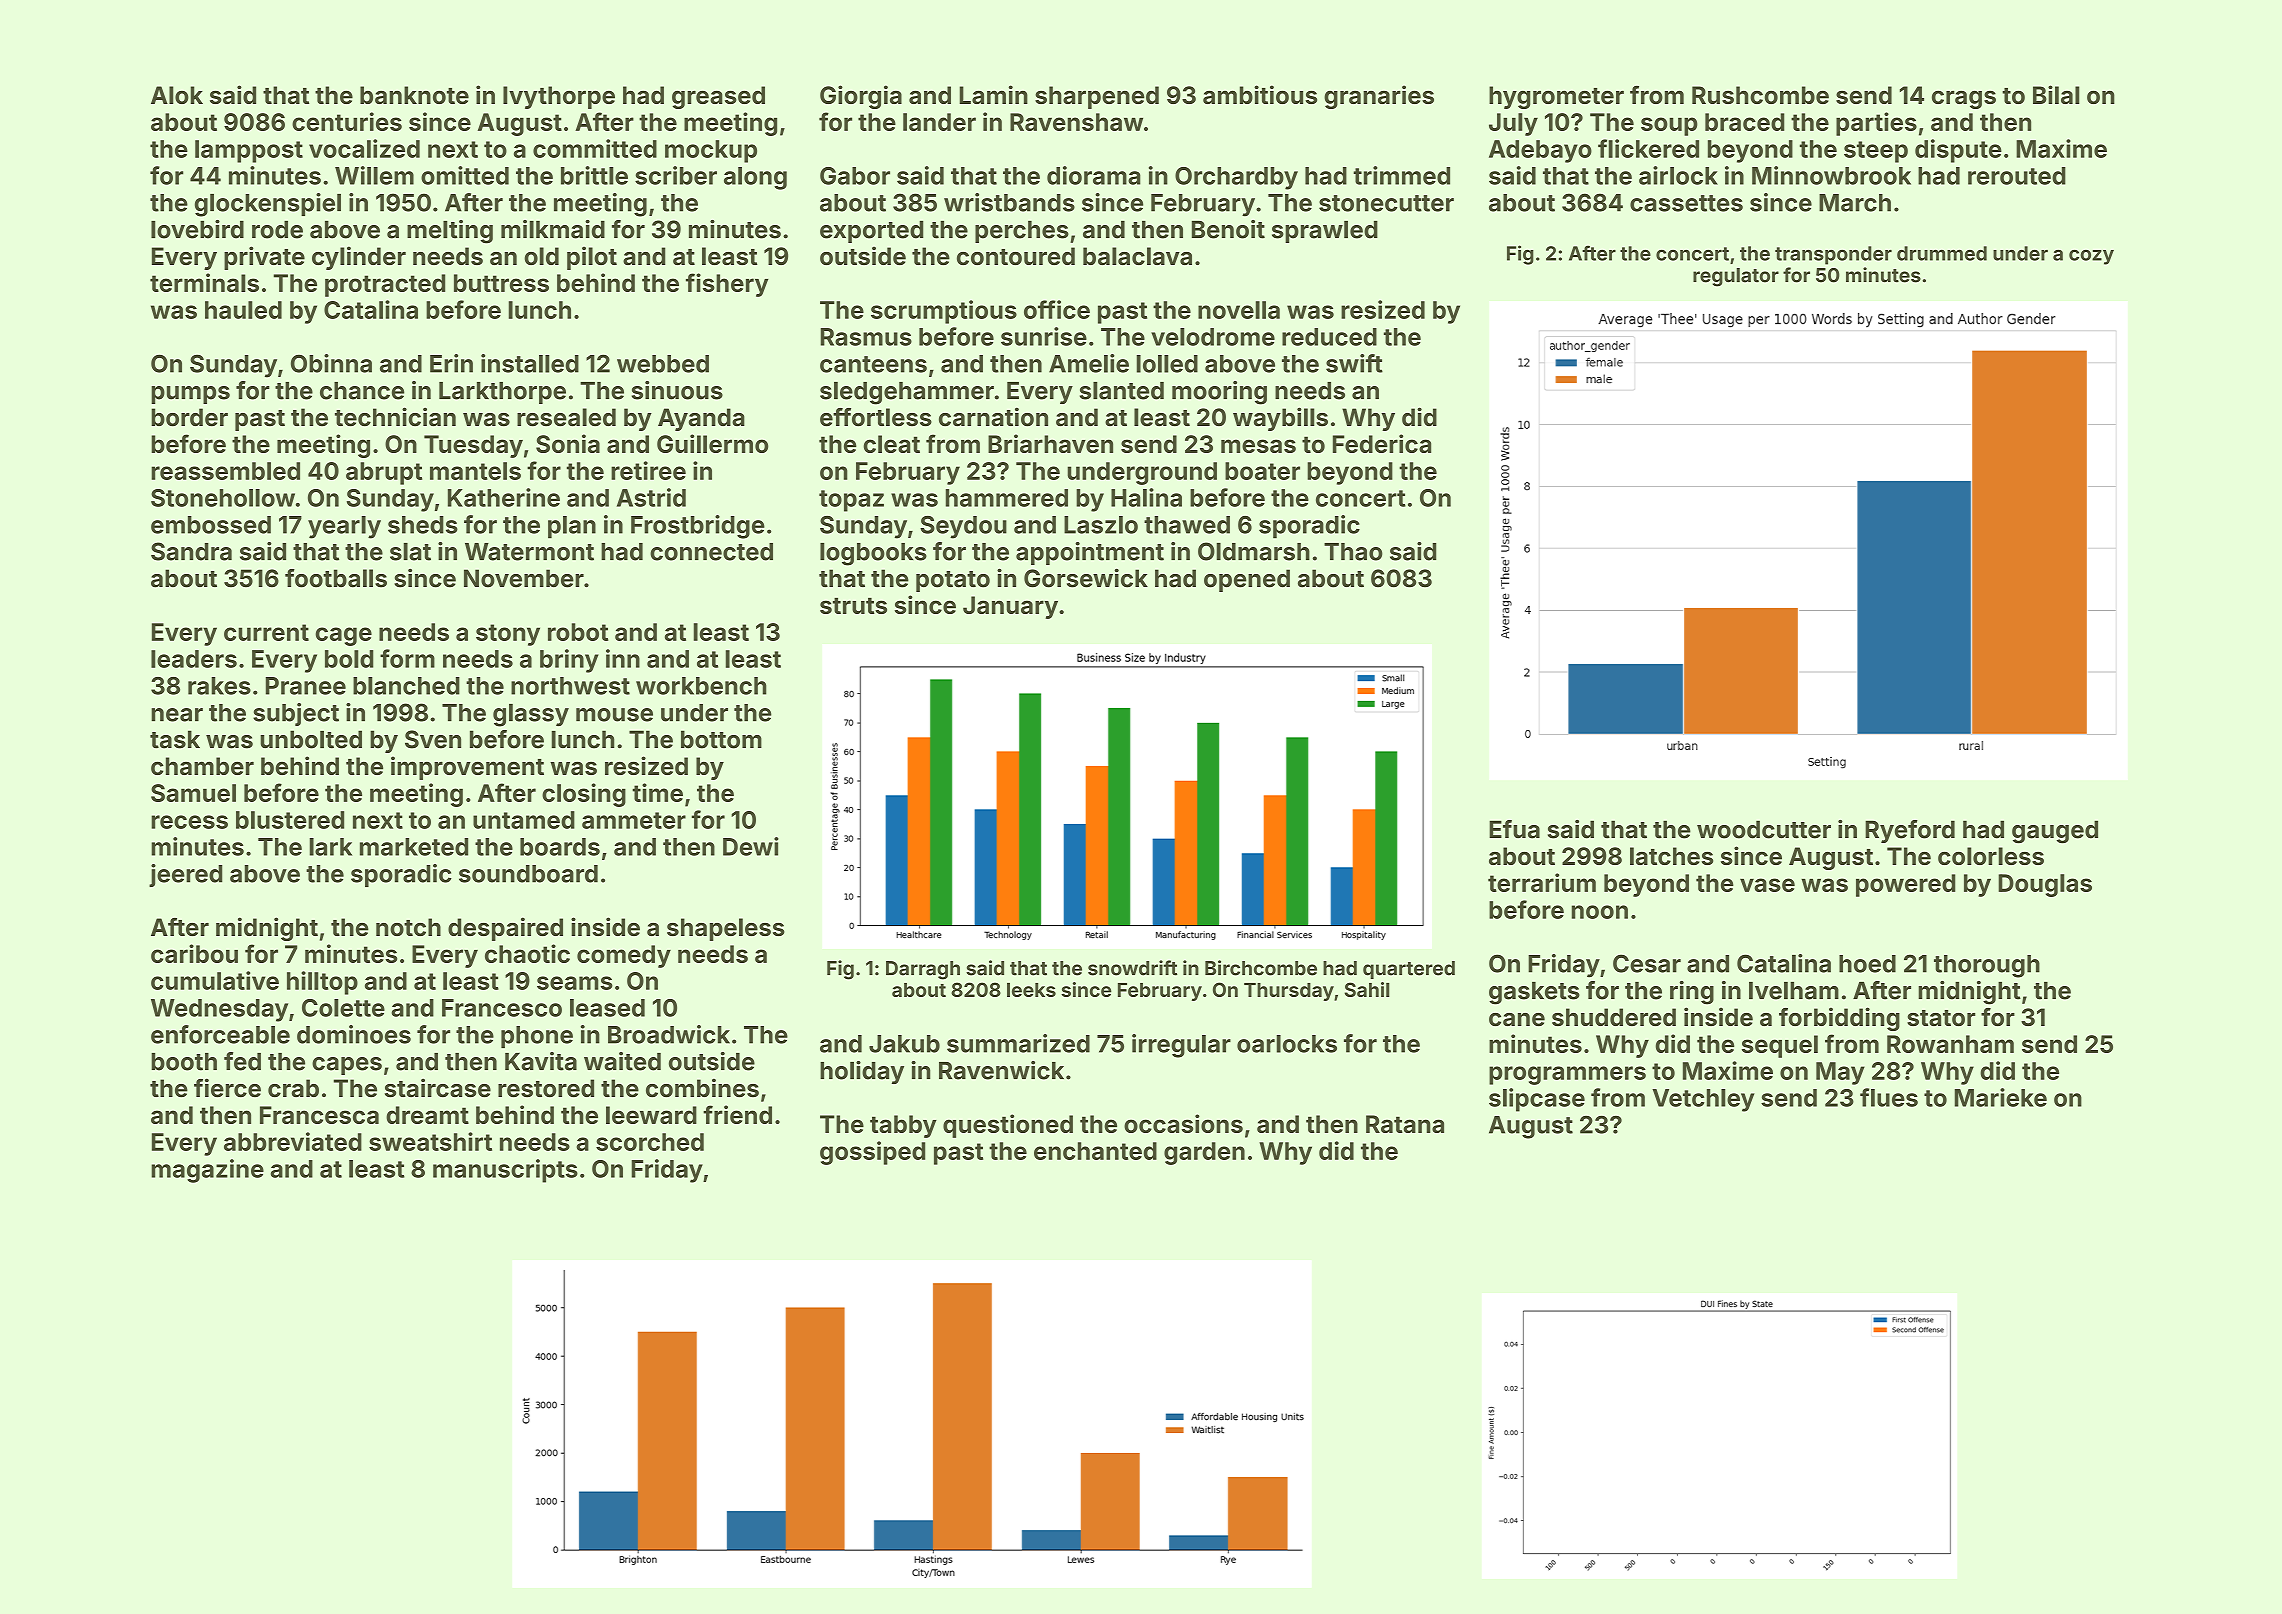 The height and width of the document is (1614, 2282). I want to click on chance, so click(362, 391).
